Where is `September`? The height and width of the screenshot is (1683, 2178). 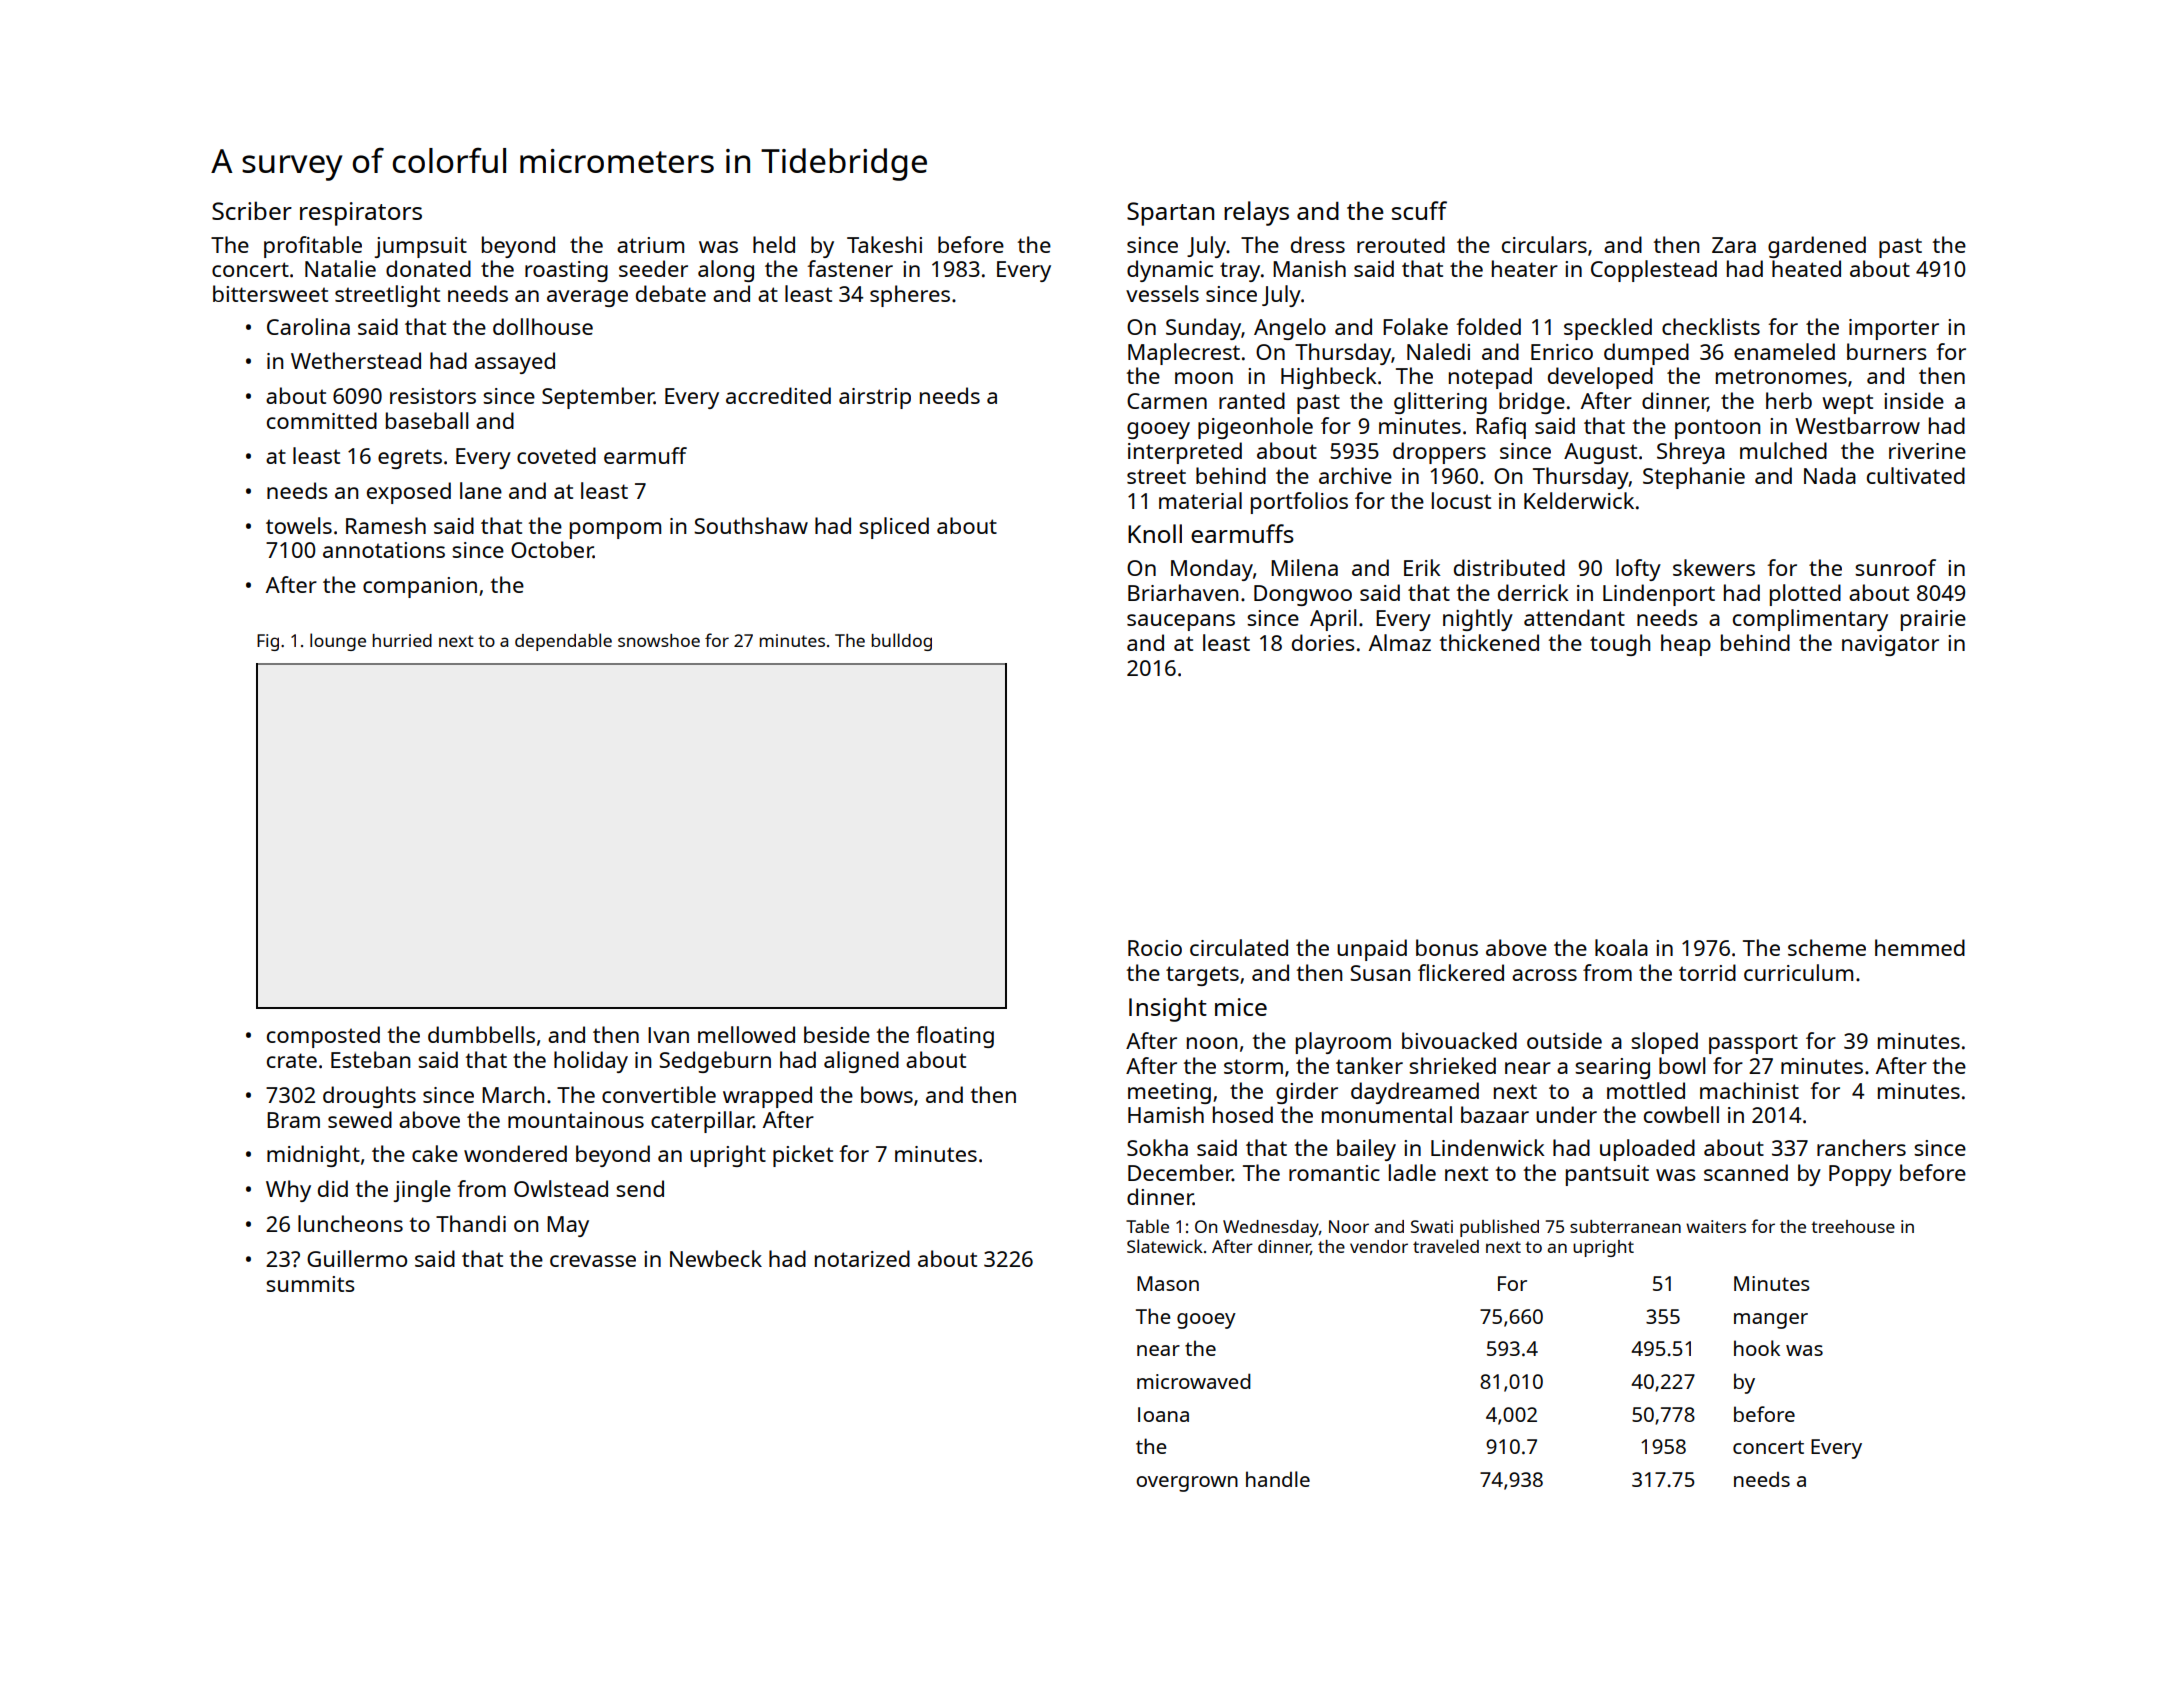
September is located at coordinates (598, 398).
